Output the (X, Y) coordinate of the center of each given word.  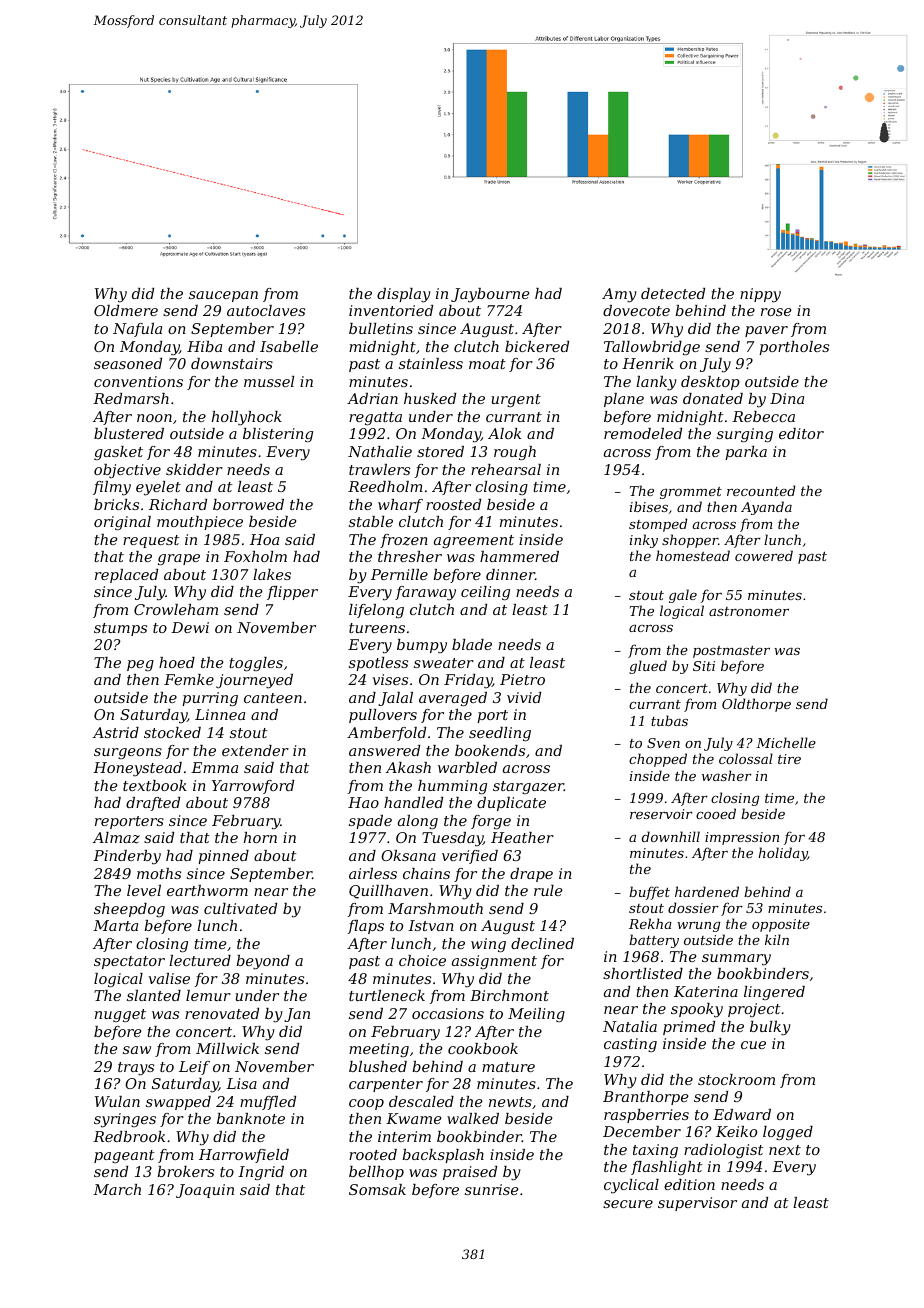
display (404, 295)
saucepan (223, 296)
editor (801, 433)
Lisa (241, 1083)
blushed (378, 1066)
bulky (770, 1028)
